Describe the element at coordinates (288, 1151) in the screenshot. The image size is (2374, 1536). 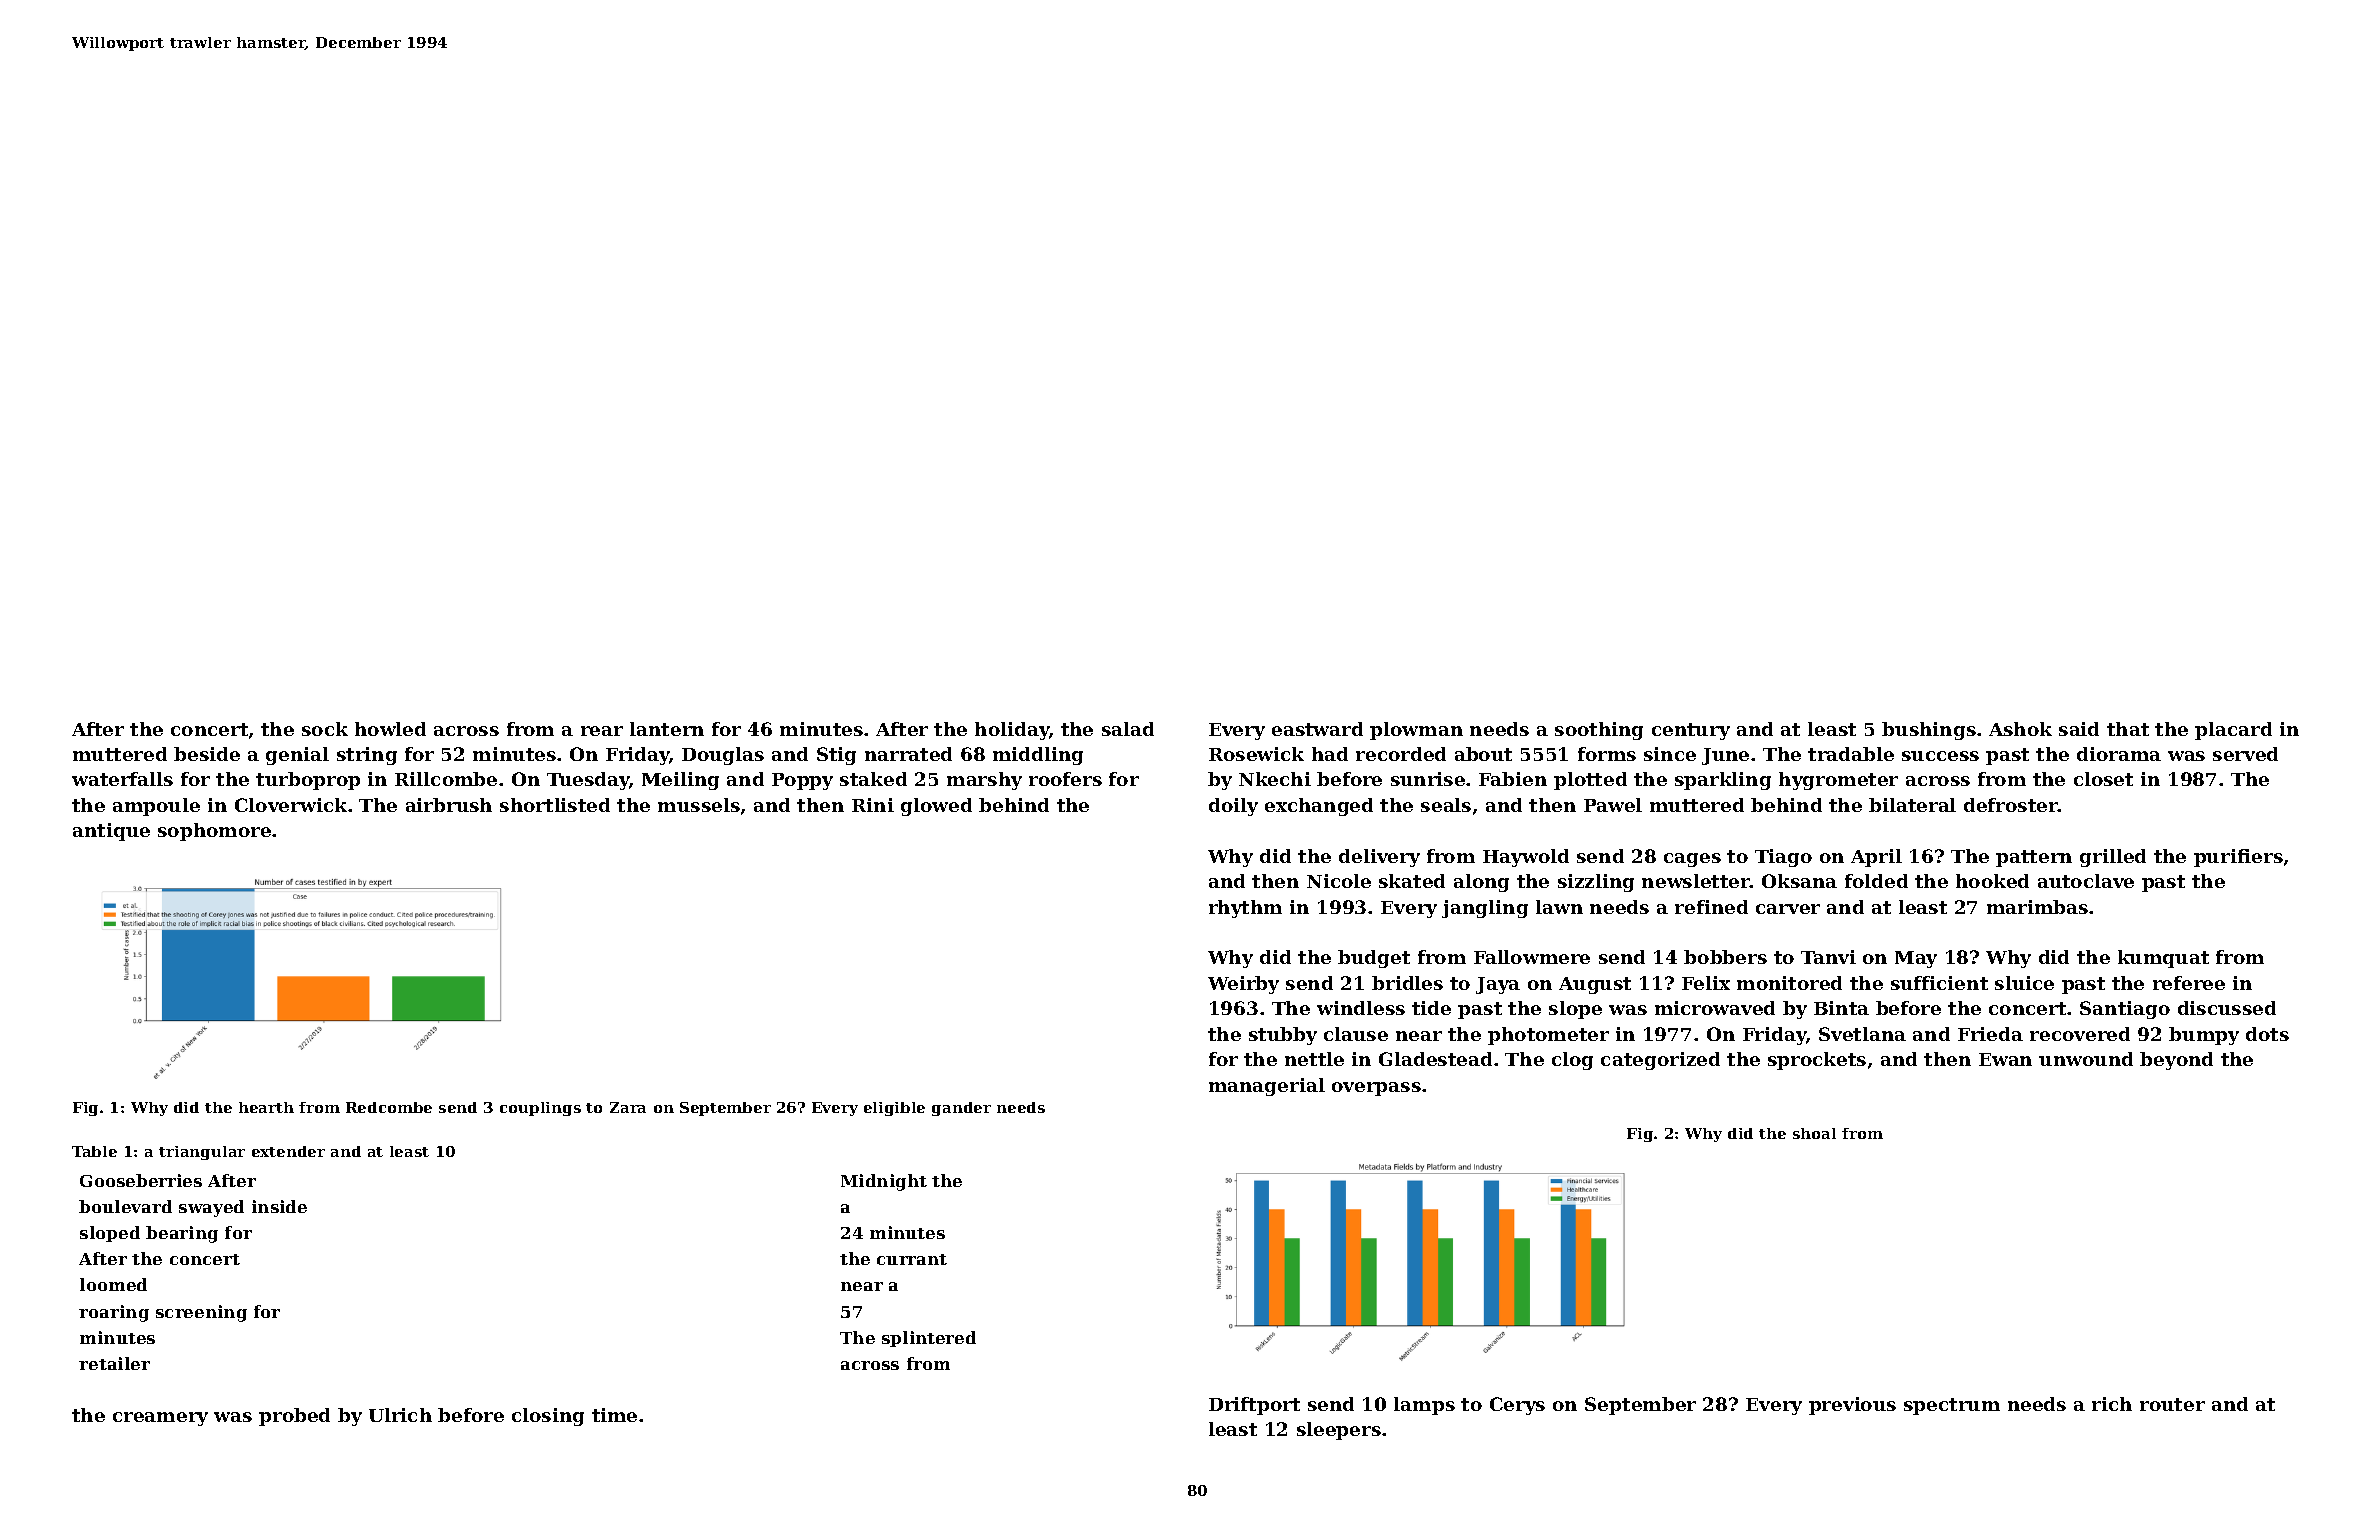
I see `extender` at that location.
